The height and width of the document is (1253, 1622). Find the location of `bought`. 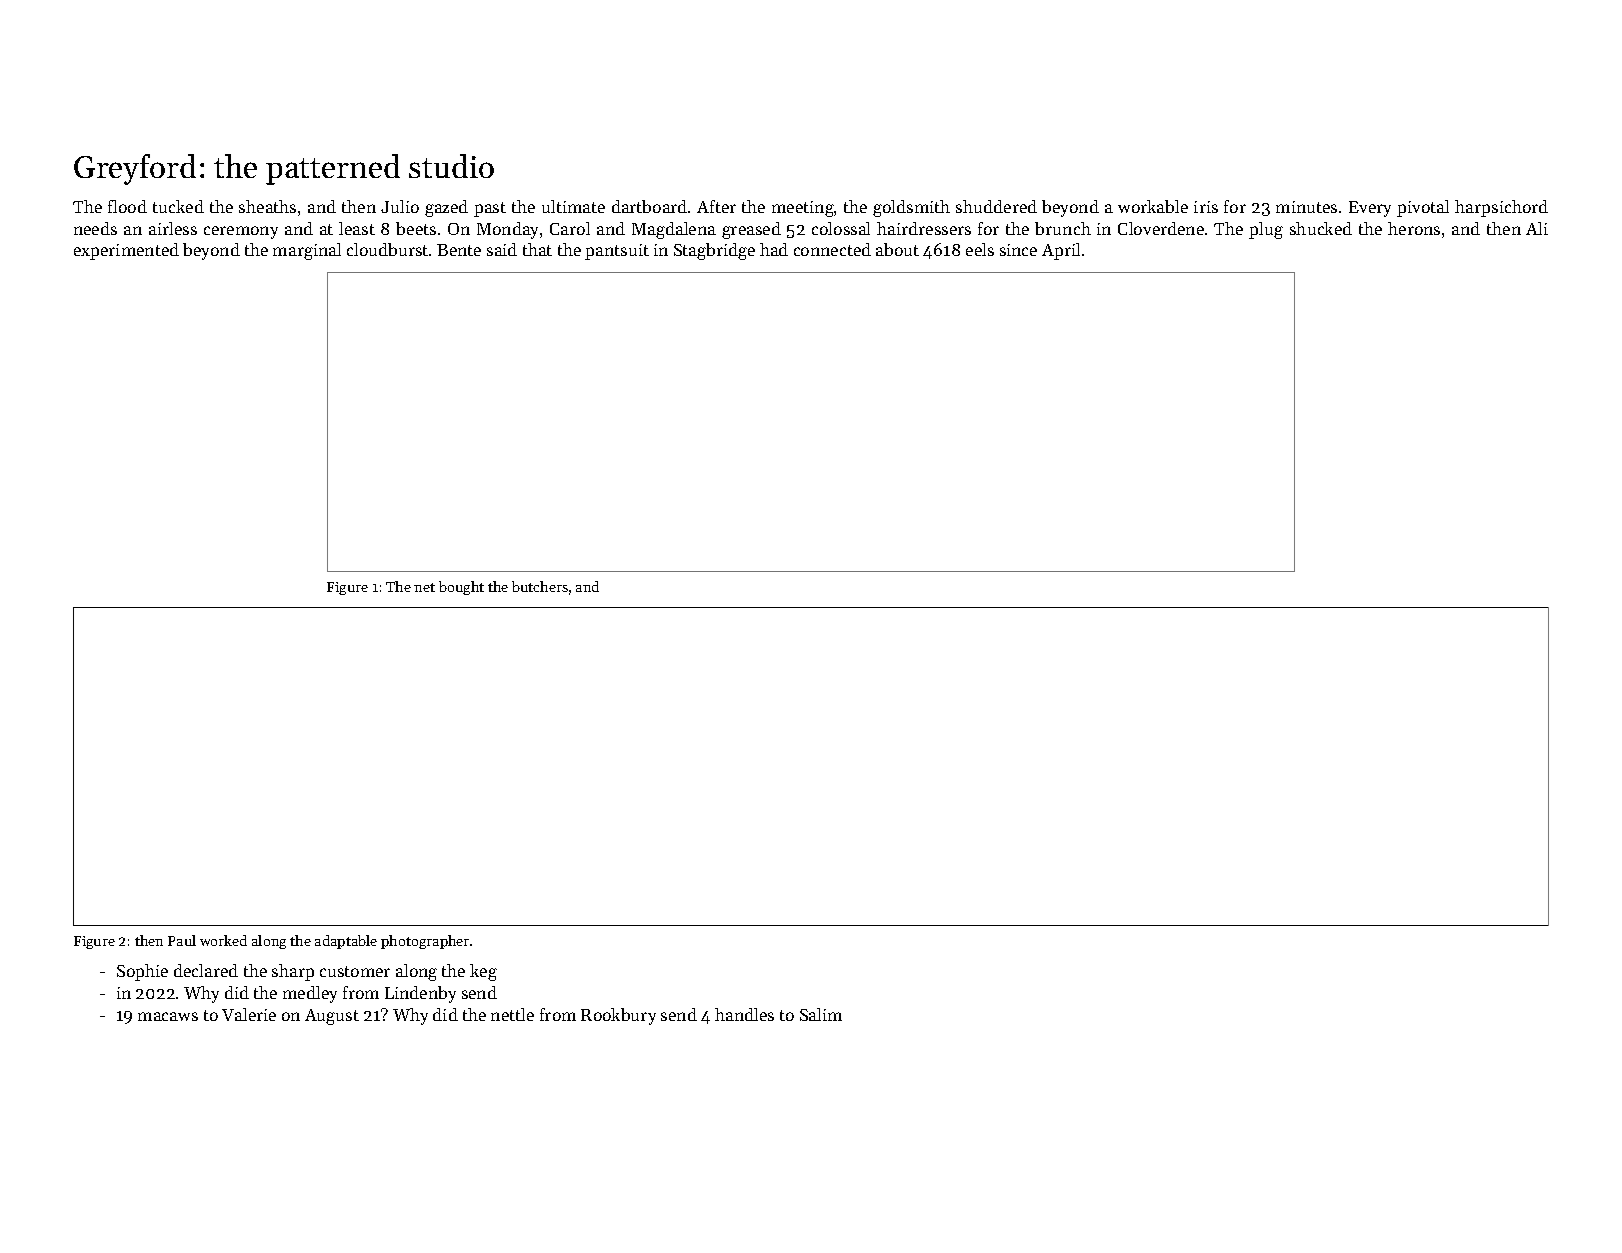

bought is located at coordinates (461, 588).
